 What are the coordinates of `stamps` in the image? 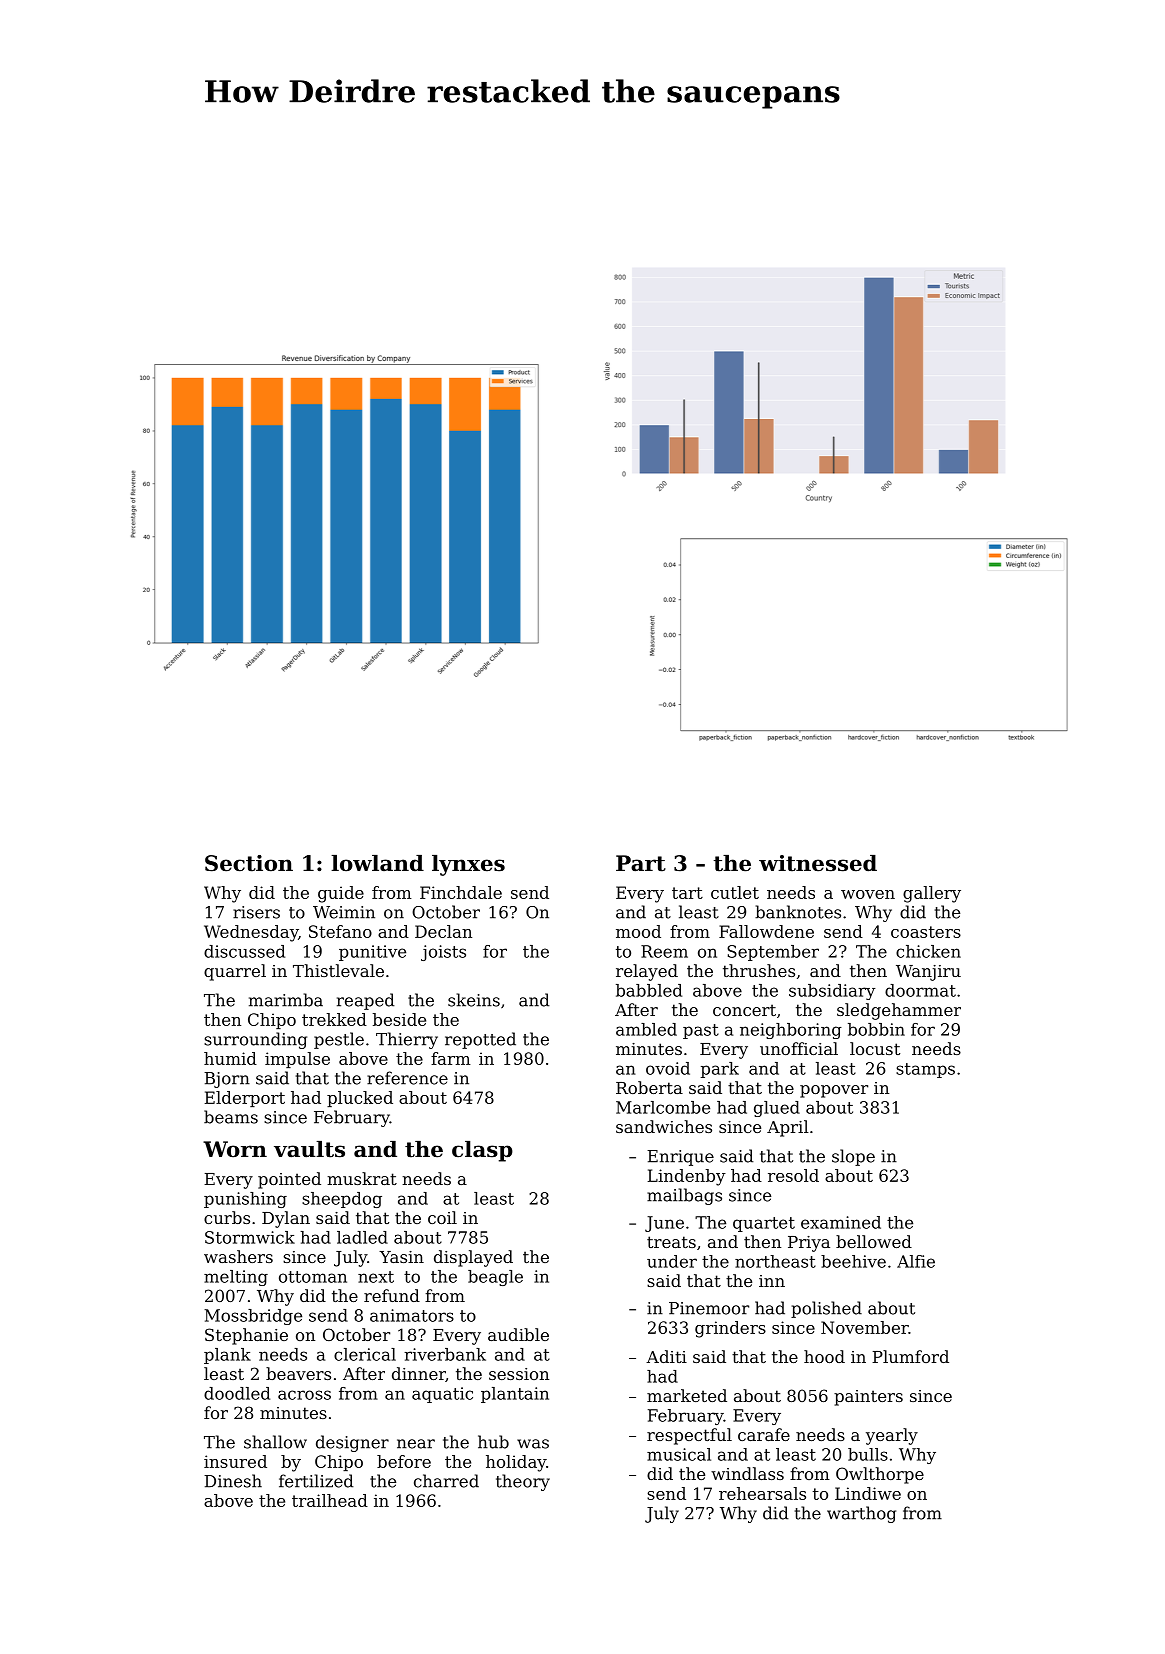 It's located at (925, 1070).
